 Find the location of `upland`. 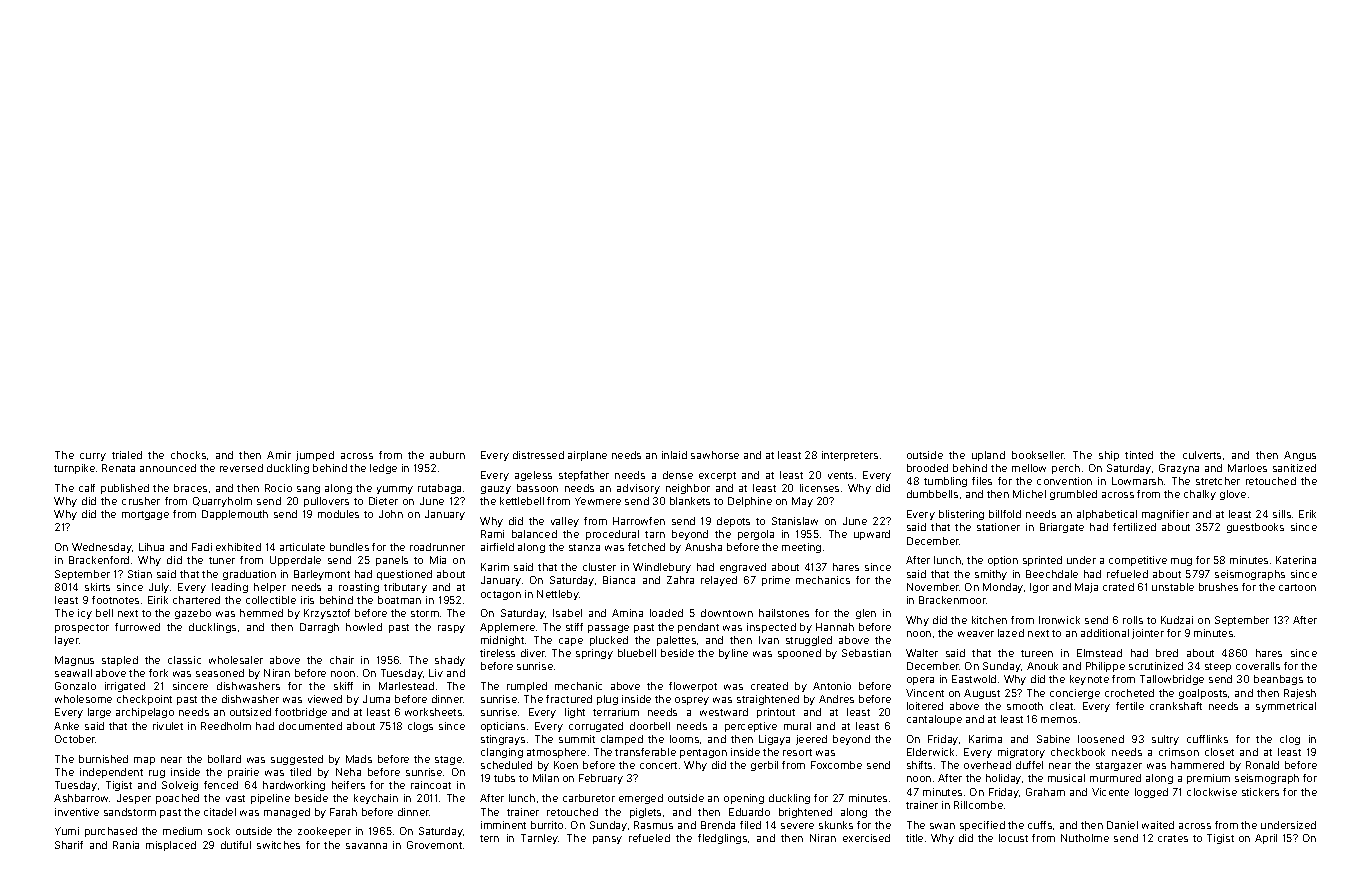

upland is located at coordinates (988, 456).
